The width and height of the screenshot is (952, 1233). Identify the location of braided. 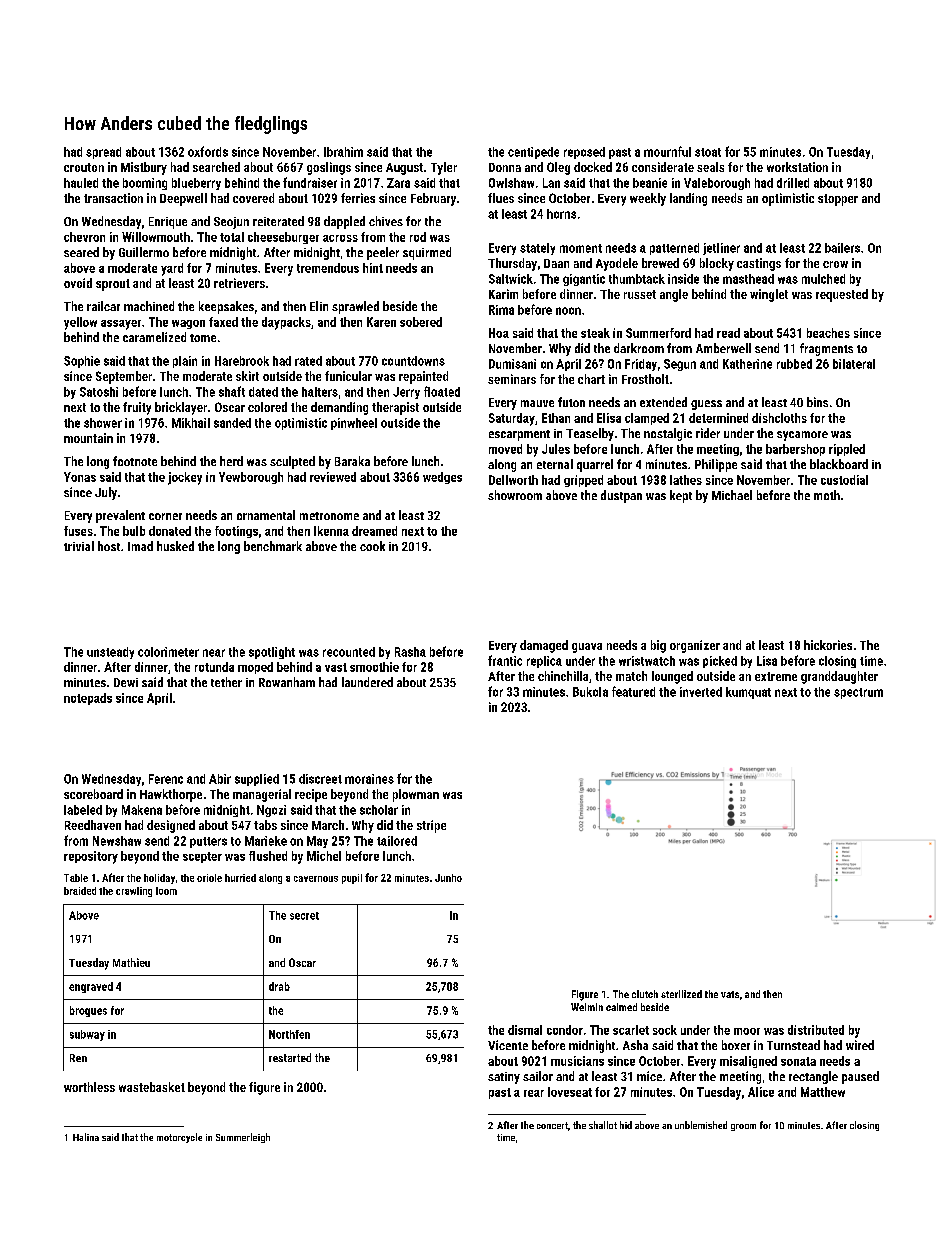
(80, 891).
